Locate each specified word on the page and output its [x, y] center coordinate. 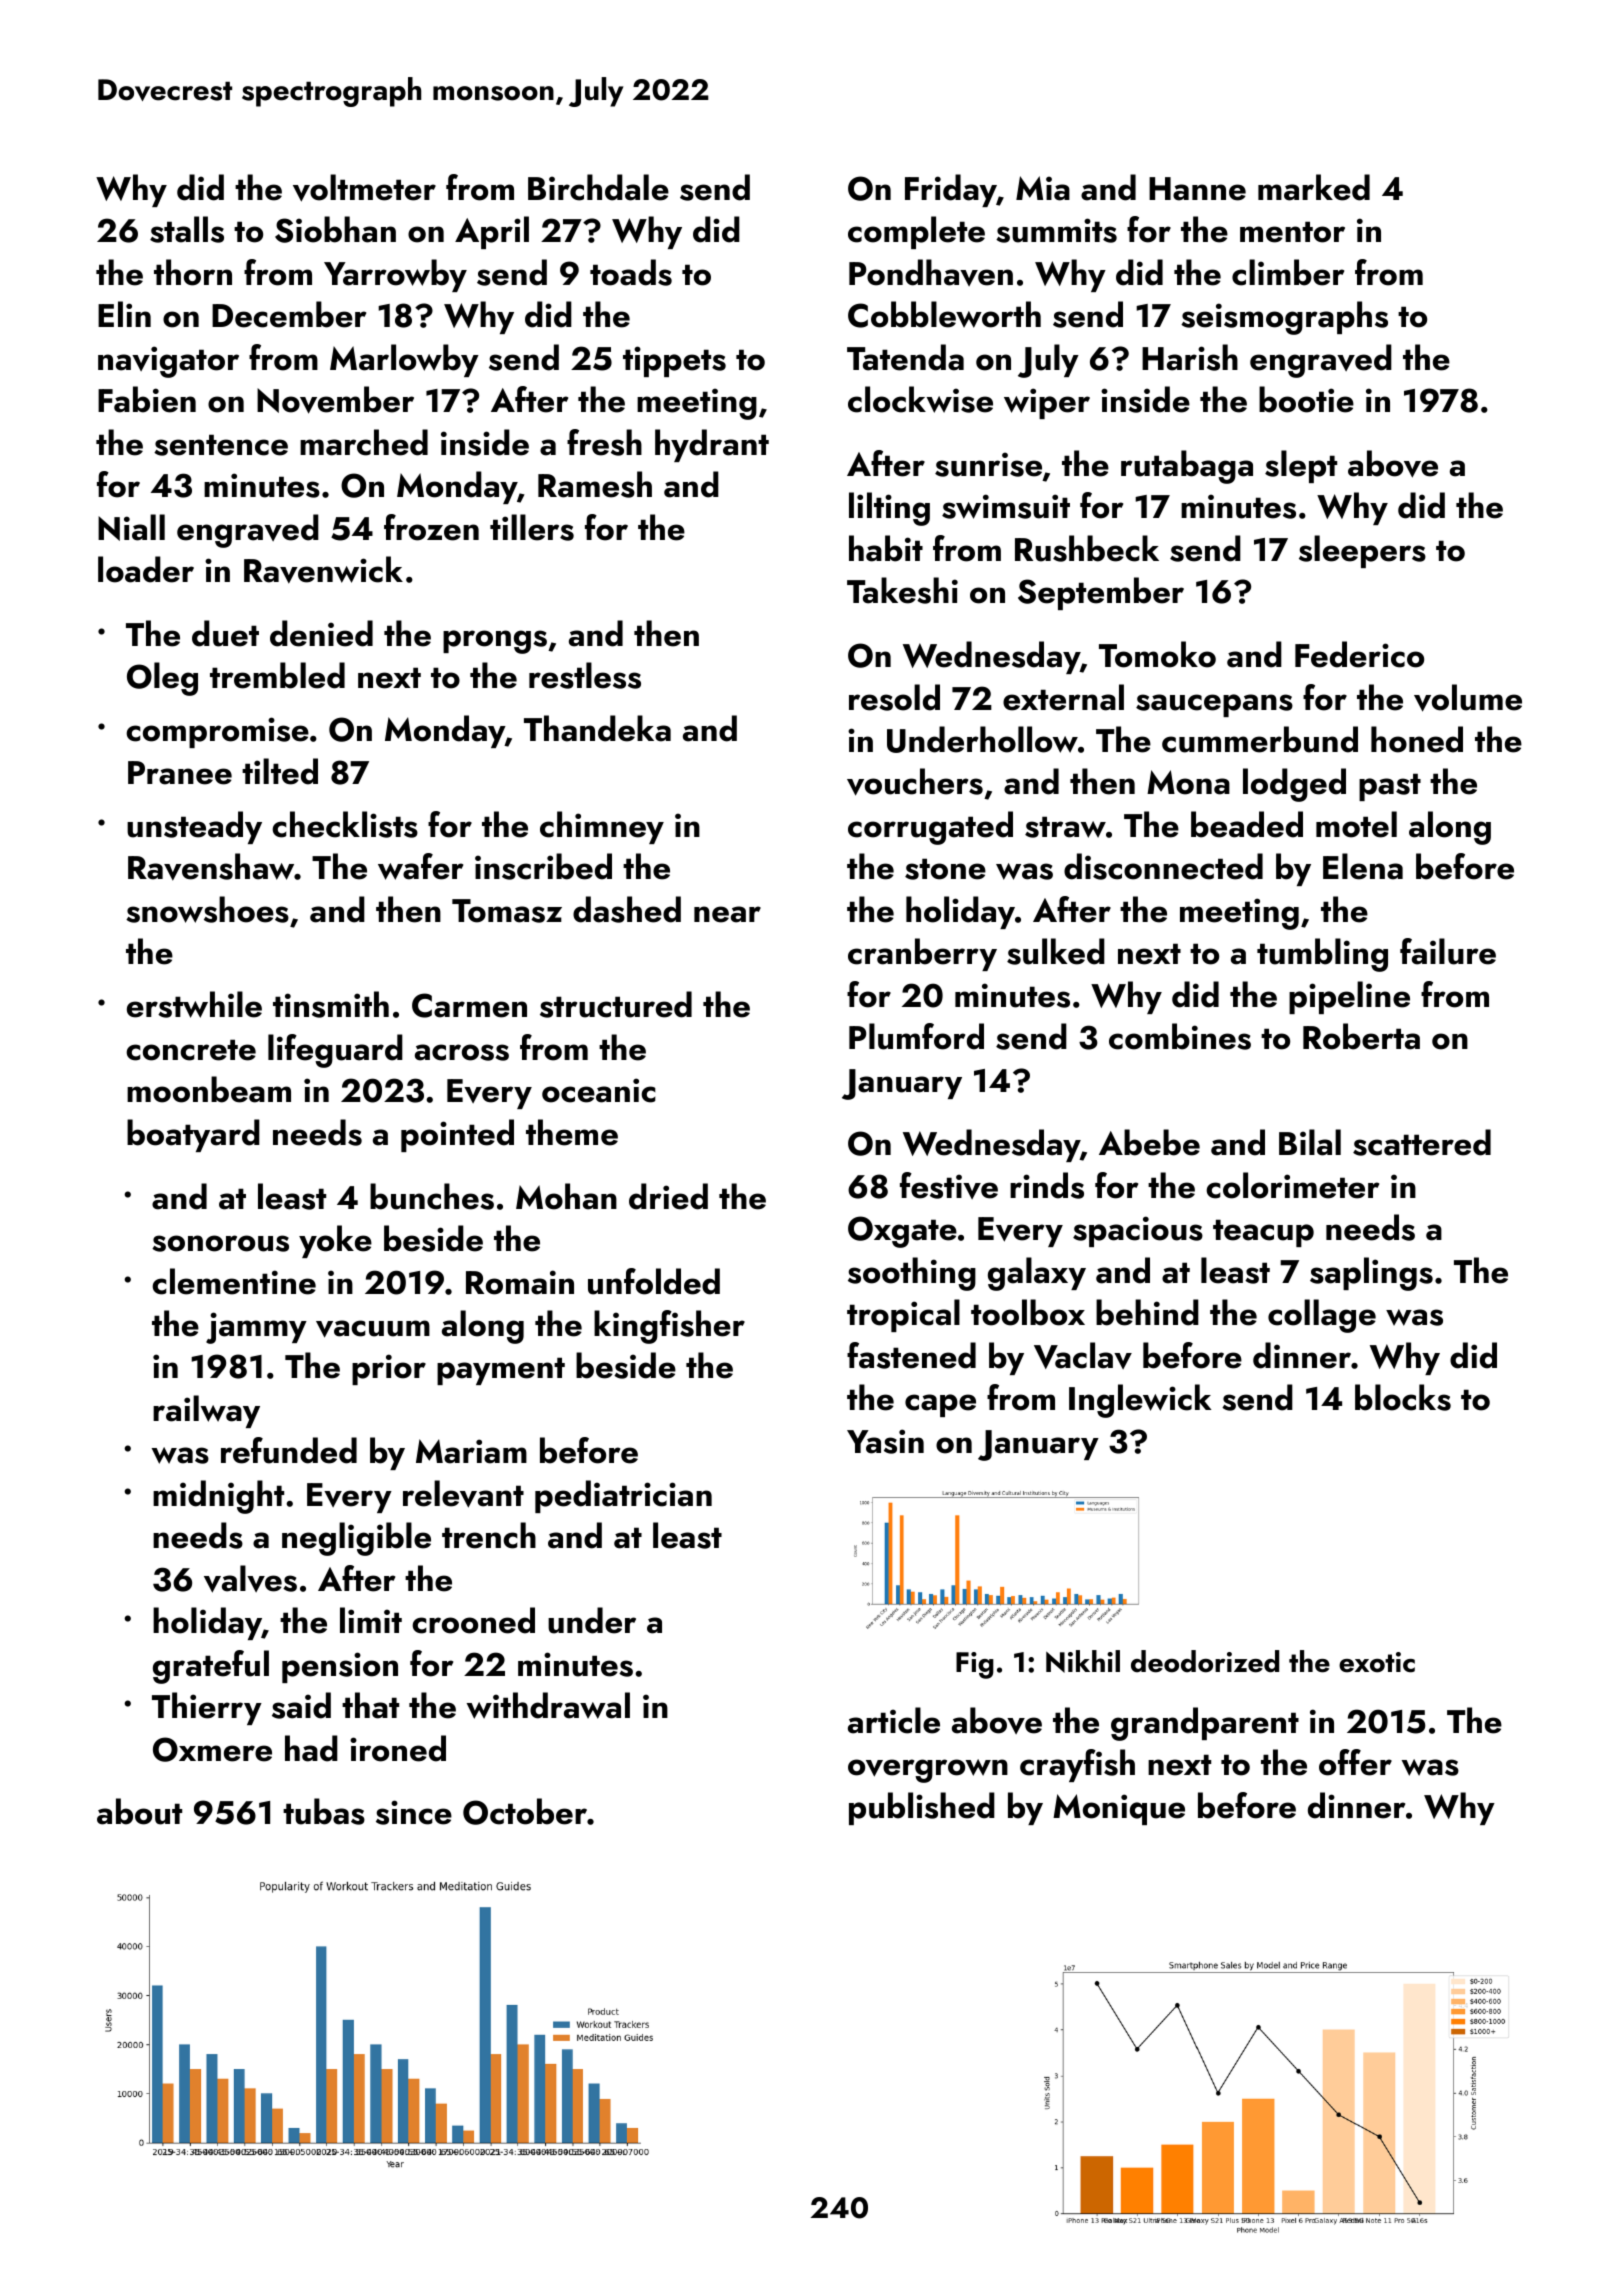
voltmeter [364, 188]
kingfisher [669, 1327]
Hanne [1197, 189]
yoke [335, 1241]
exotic [1377, 1662]
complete [916, 232]
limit [371, 1620]
